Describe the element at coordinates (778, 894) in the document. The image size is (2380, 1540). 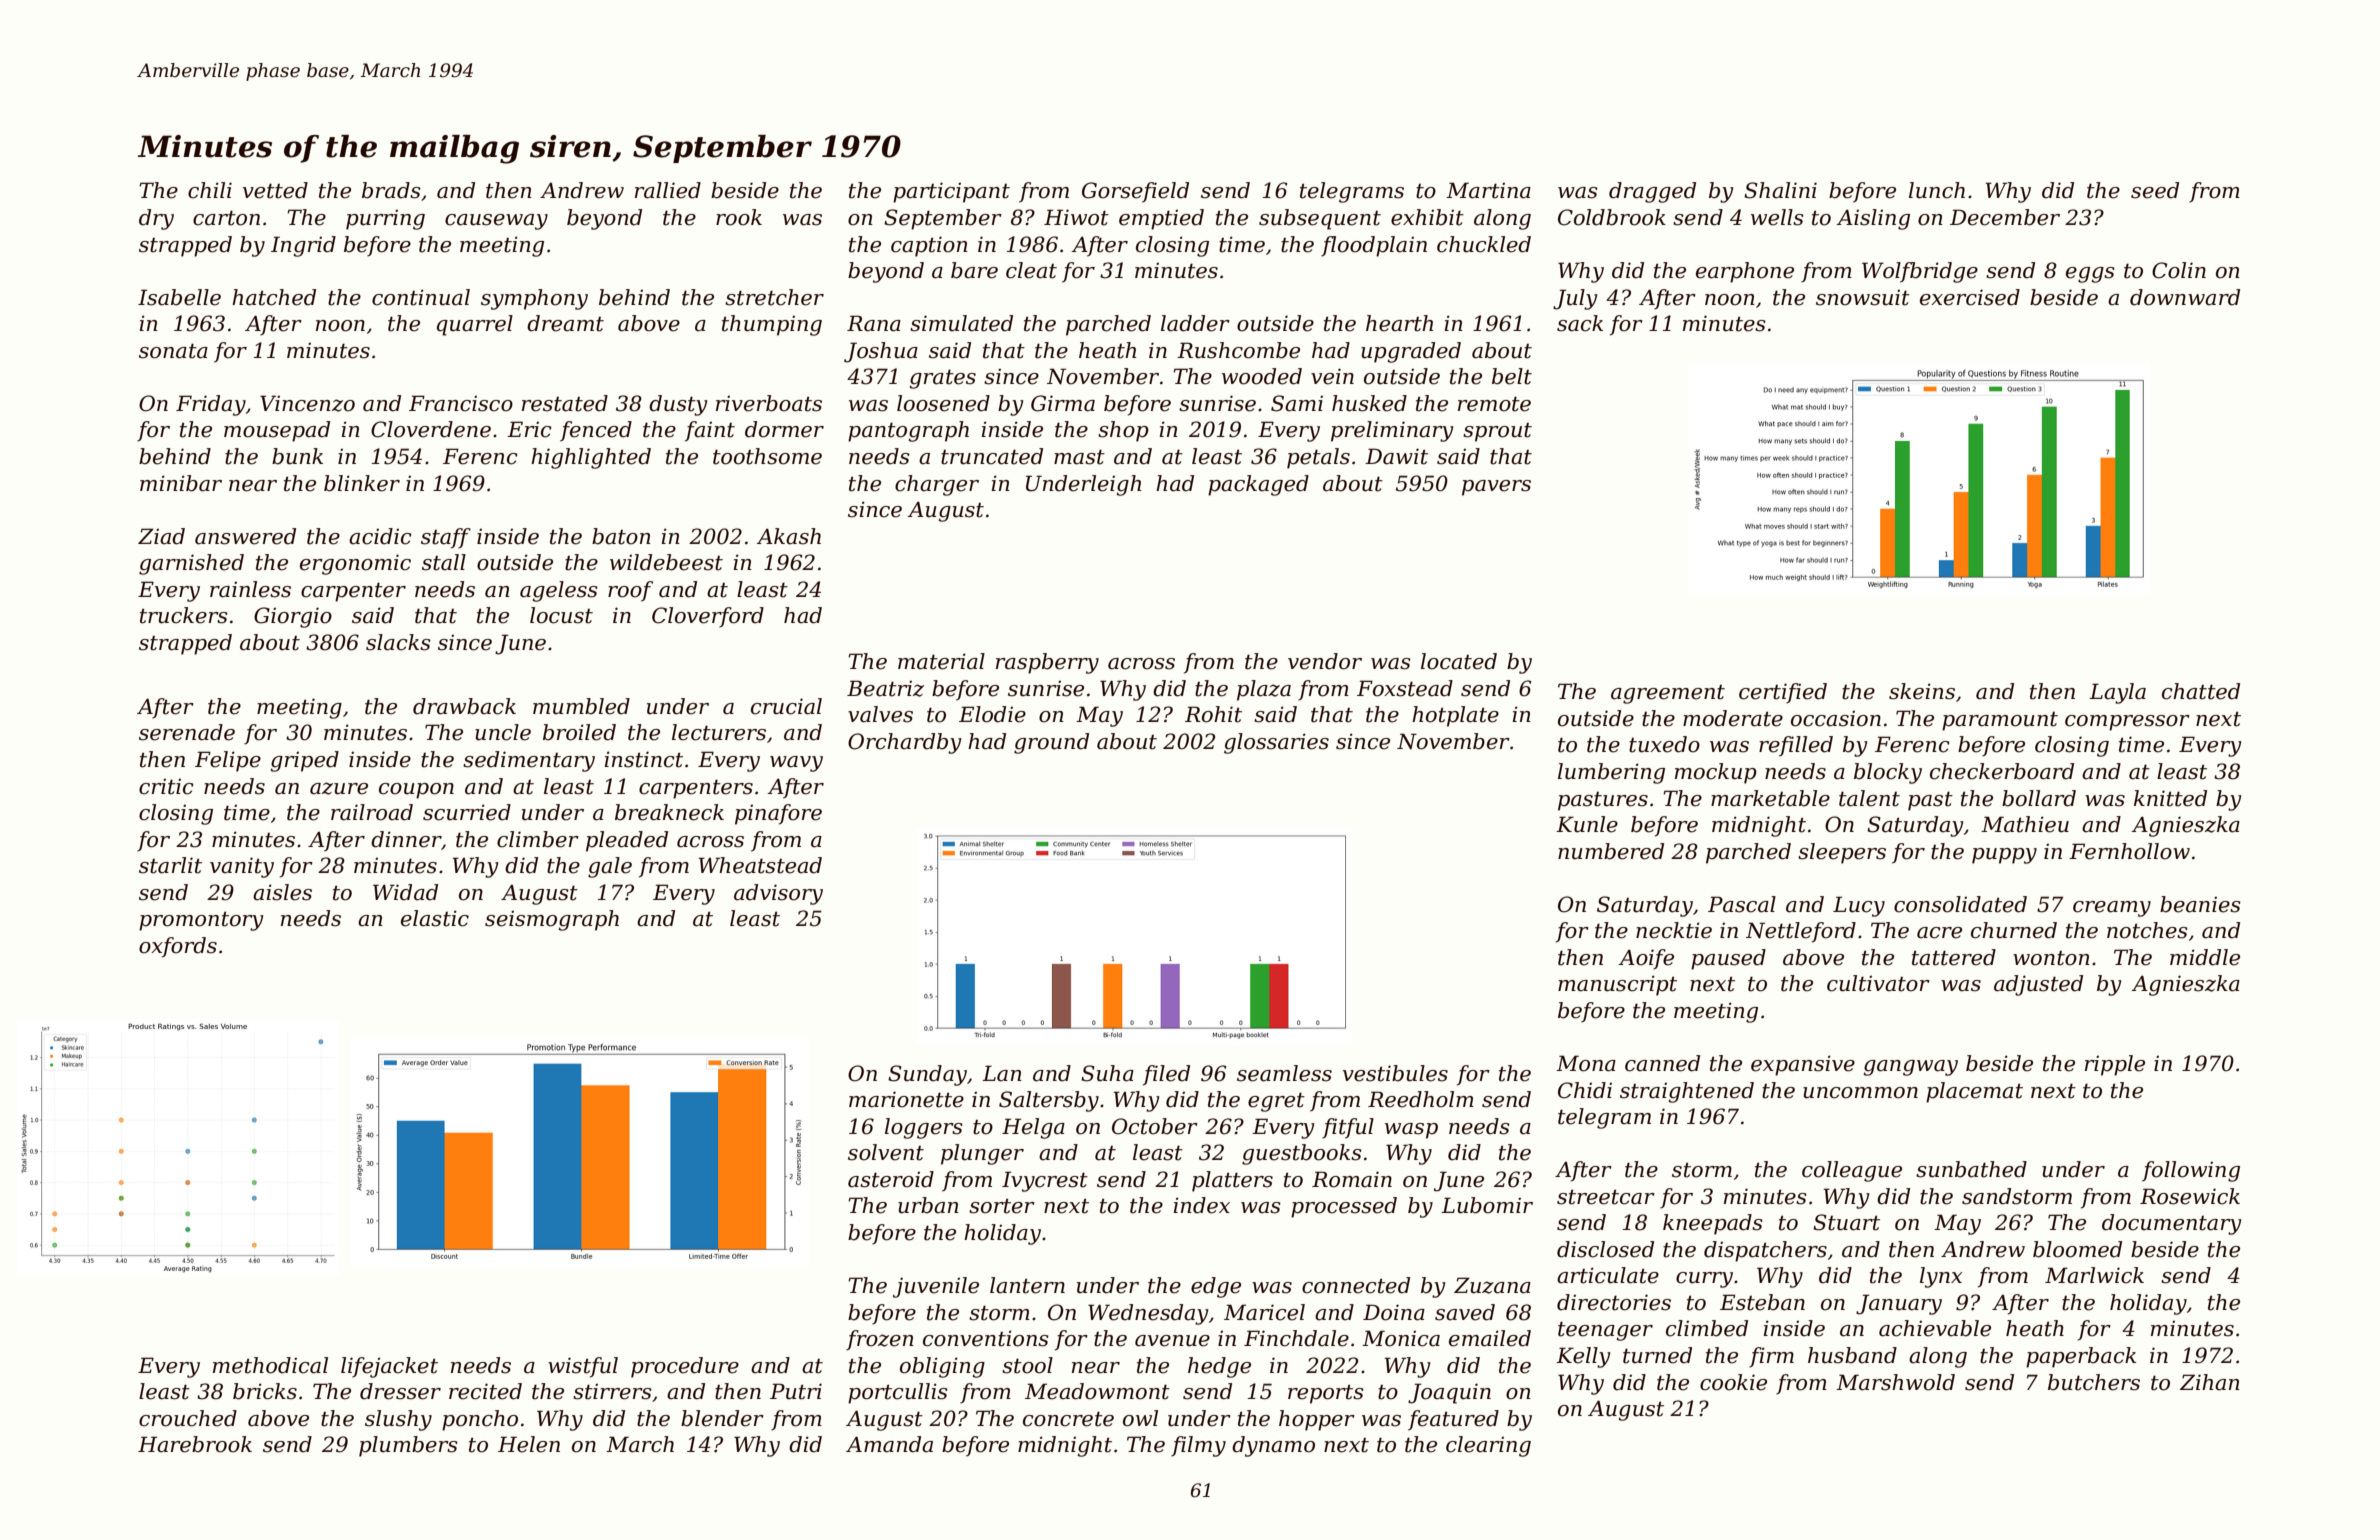
I see `advisory` at that location.
